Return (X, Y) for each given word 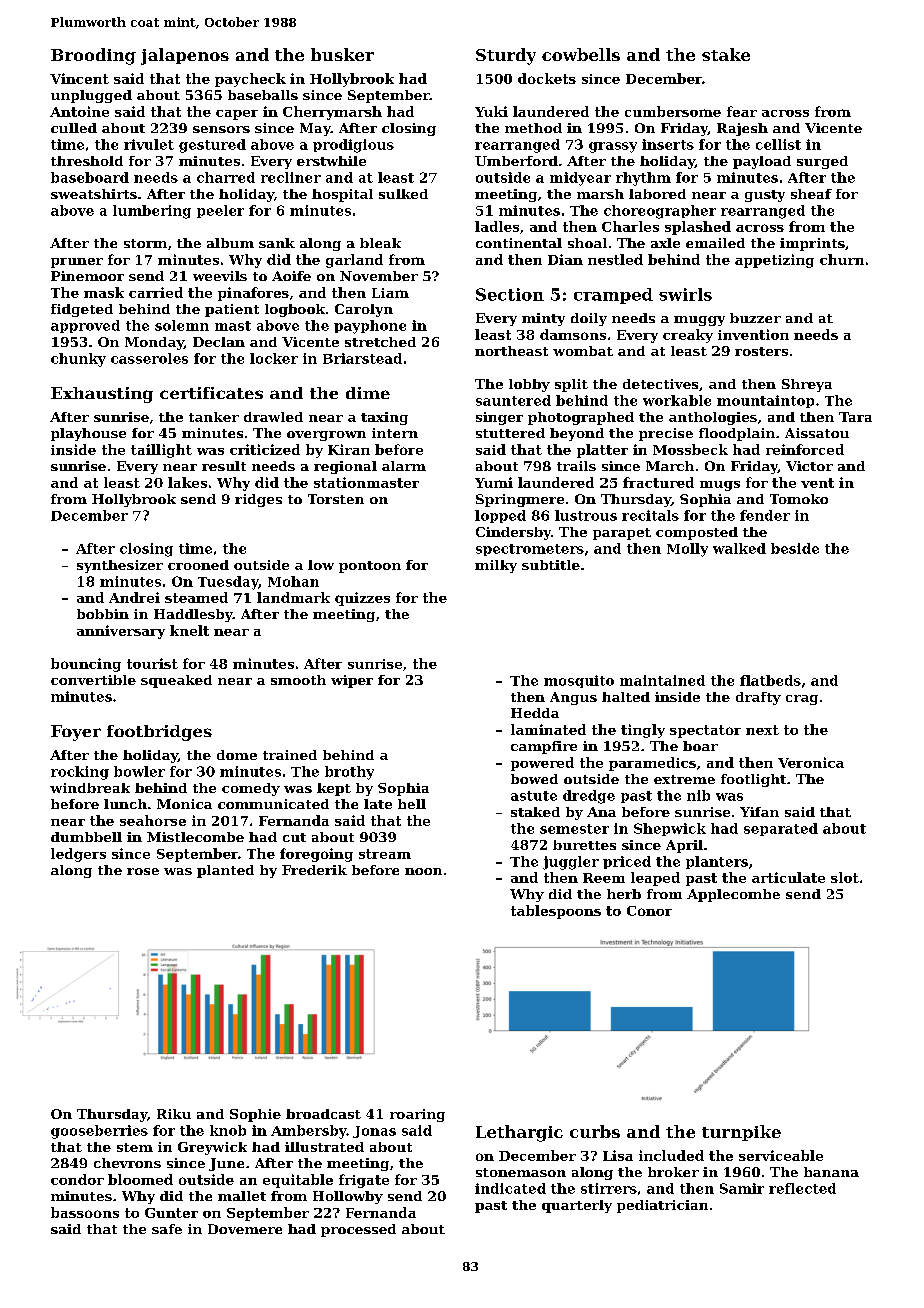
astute (534, 796)
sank (277, 243)
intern (395, 433)
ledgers (78, 855)
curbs (595, 1131)
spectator (705, 731)
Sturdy (506, 56)
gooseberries (99, 1132)
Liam (390, 293)
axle (665, 243)
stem (135, 1147)
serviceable (781, 1155)
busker (342, 54)
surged (822, 162)
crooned (198, 565)
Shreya (807, 385)
